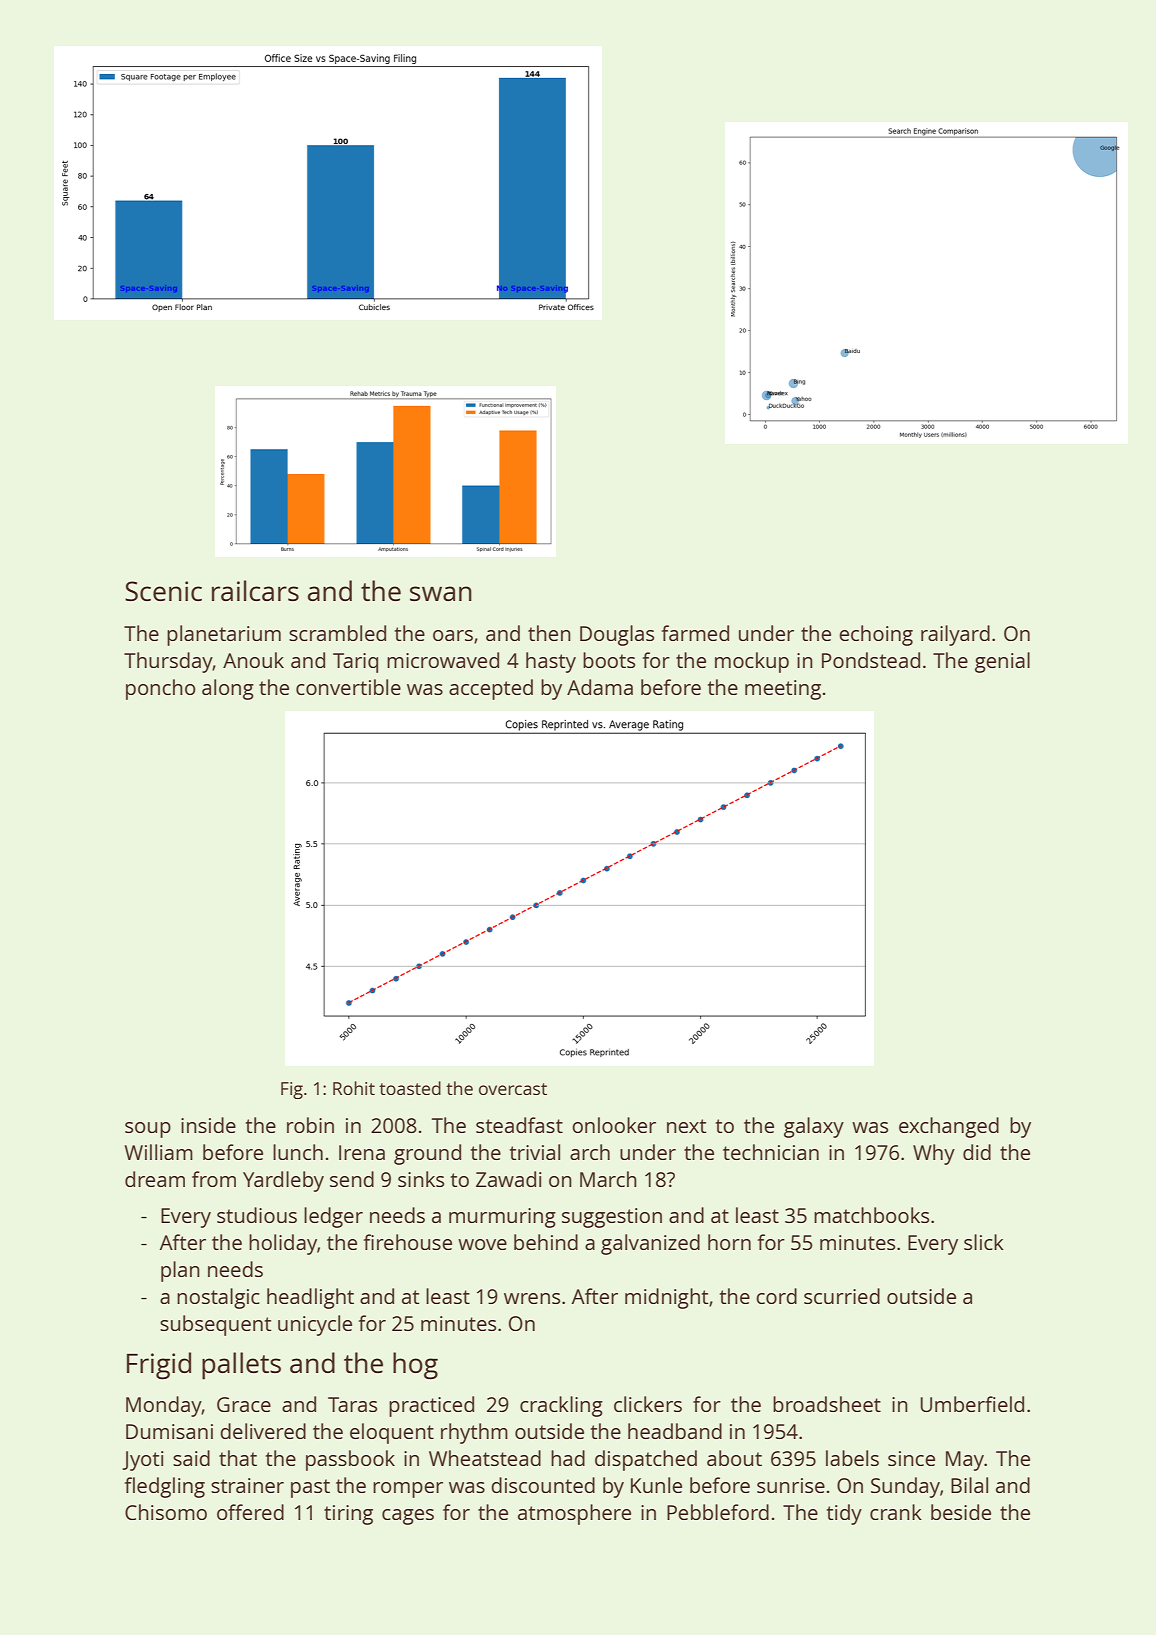 This image has height=1635, width=1156. Describe the element at coordinates (166, 1512) in the image. I see `Chisomo` at that location.
